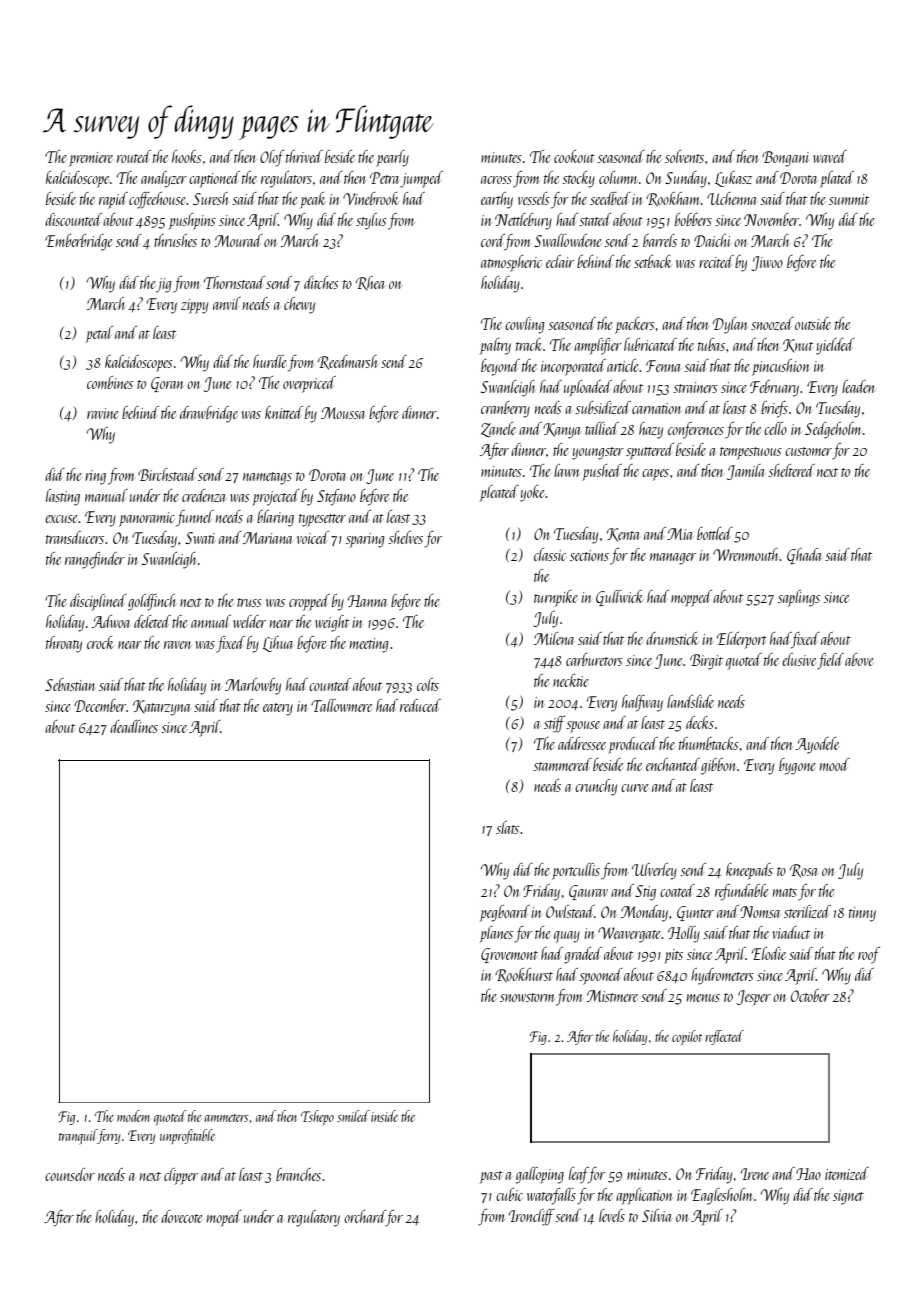  Describe the element at coordinates (830, 156) in the screenshot. I see `waved` at that location.
